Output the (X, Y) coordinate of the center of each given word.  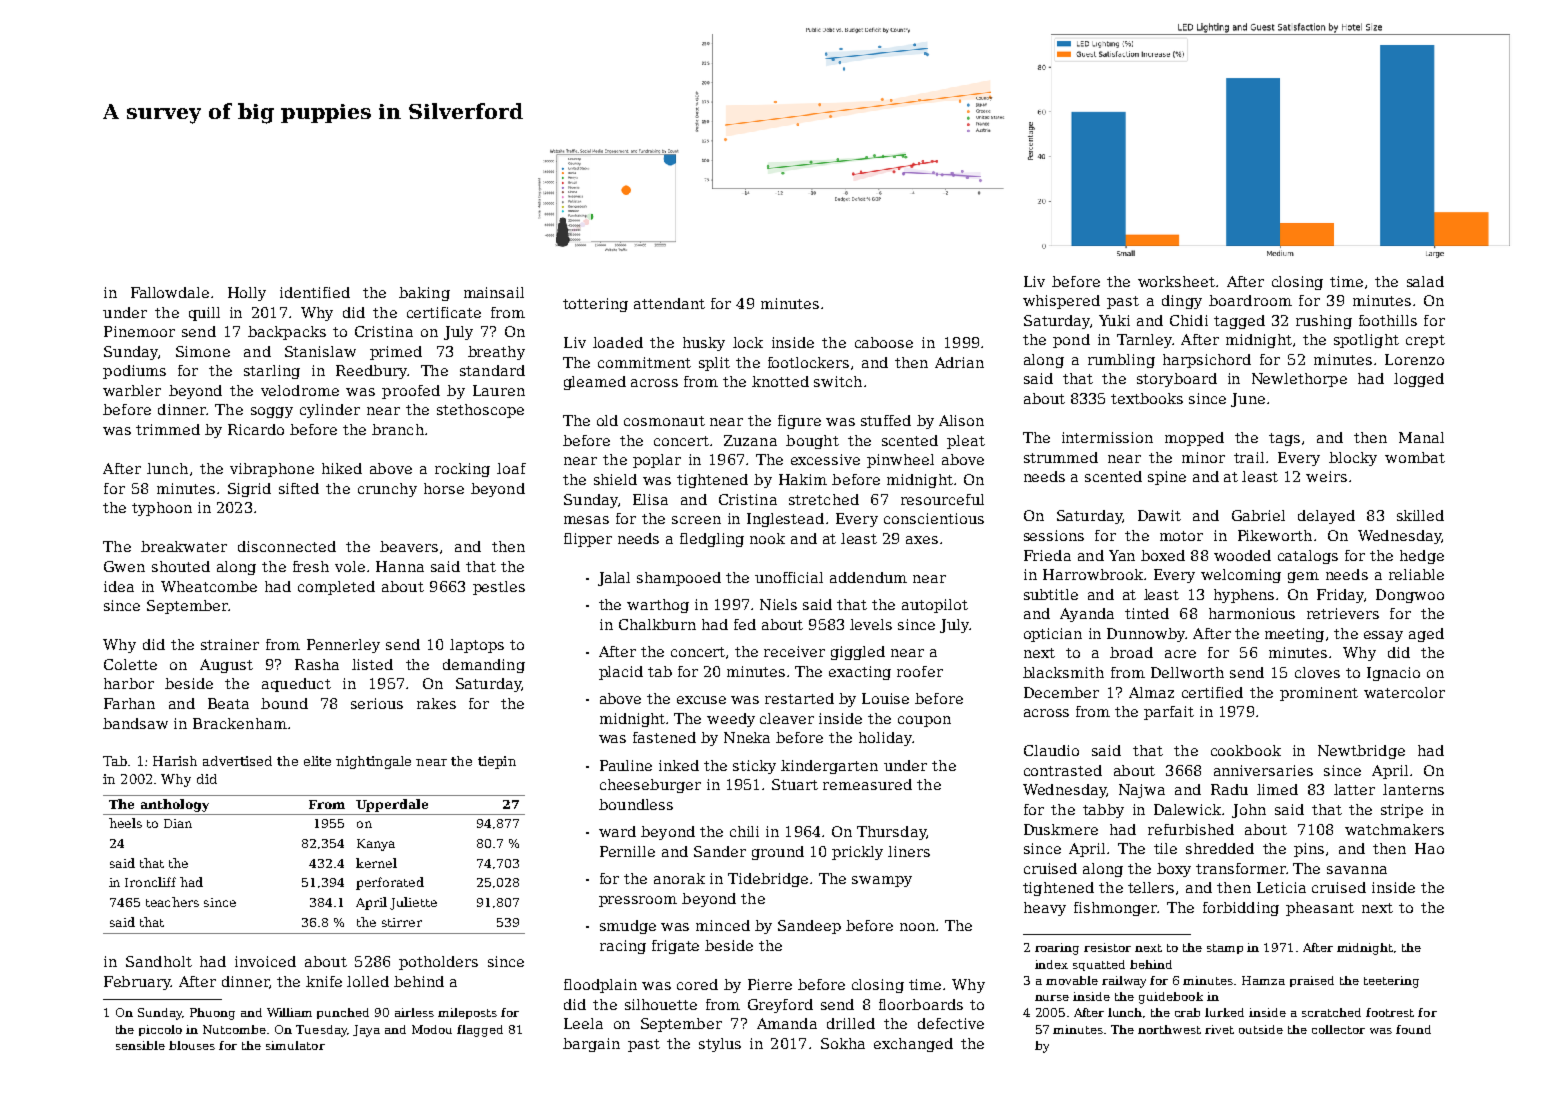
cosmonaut (664, 421)
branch (398, 429)
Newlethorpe (1299, 380)
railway (1124, 982)
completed (336, 588)
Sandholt (159, 961)
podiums (134, 372)
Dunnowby (1146, 635)
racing (623, 947)
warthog (658, 606)
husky (704, 344)
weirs (1326, 476)
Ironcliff (150, 882)
